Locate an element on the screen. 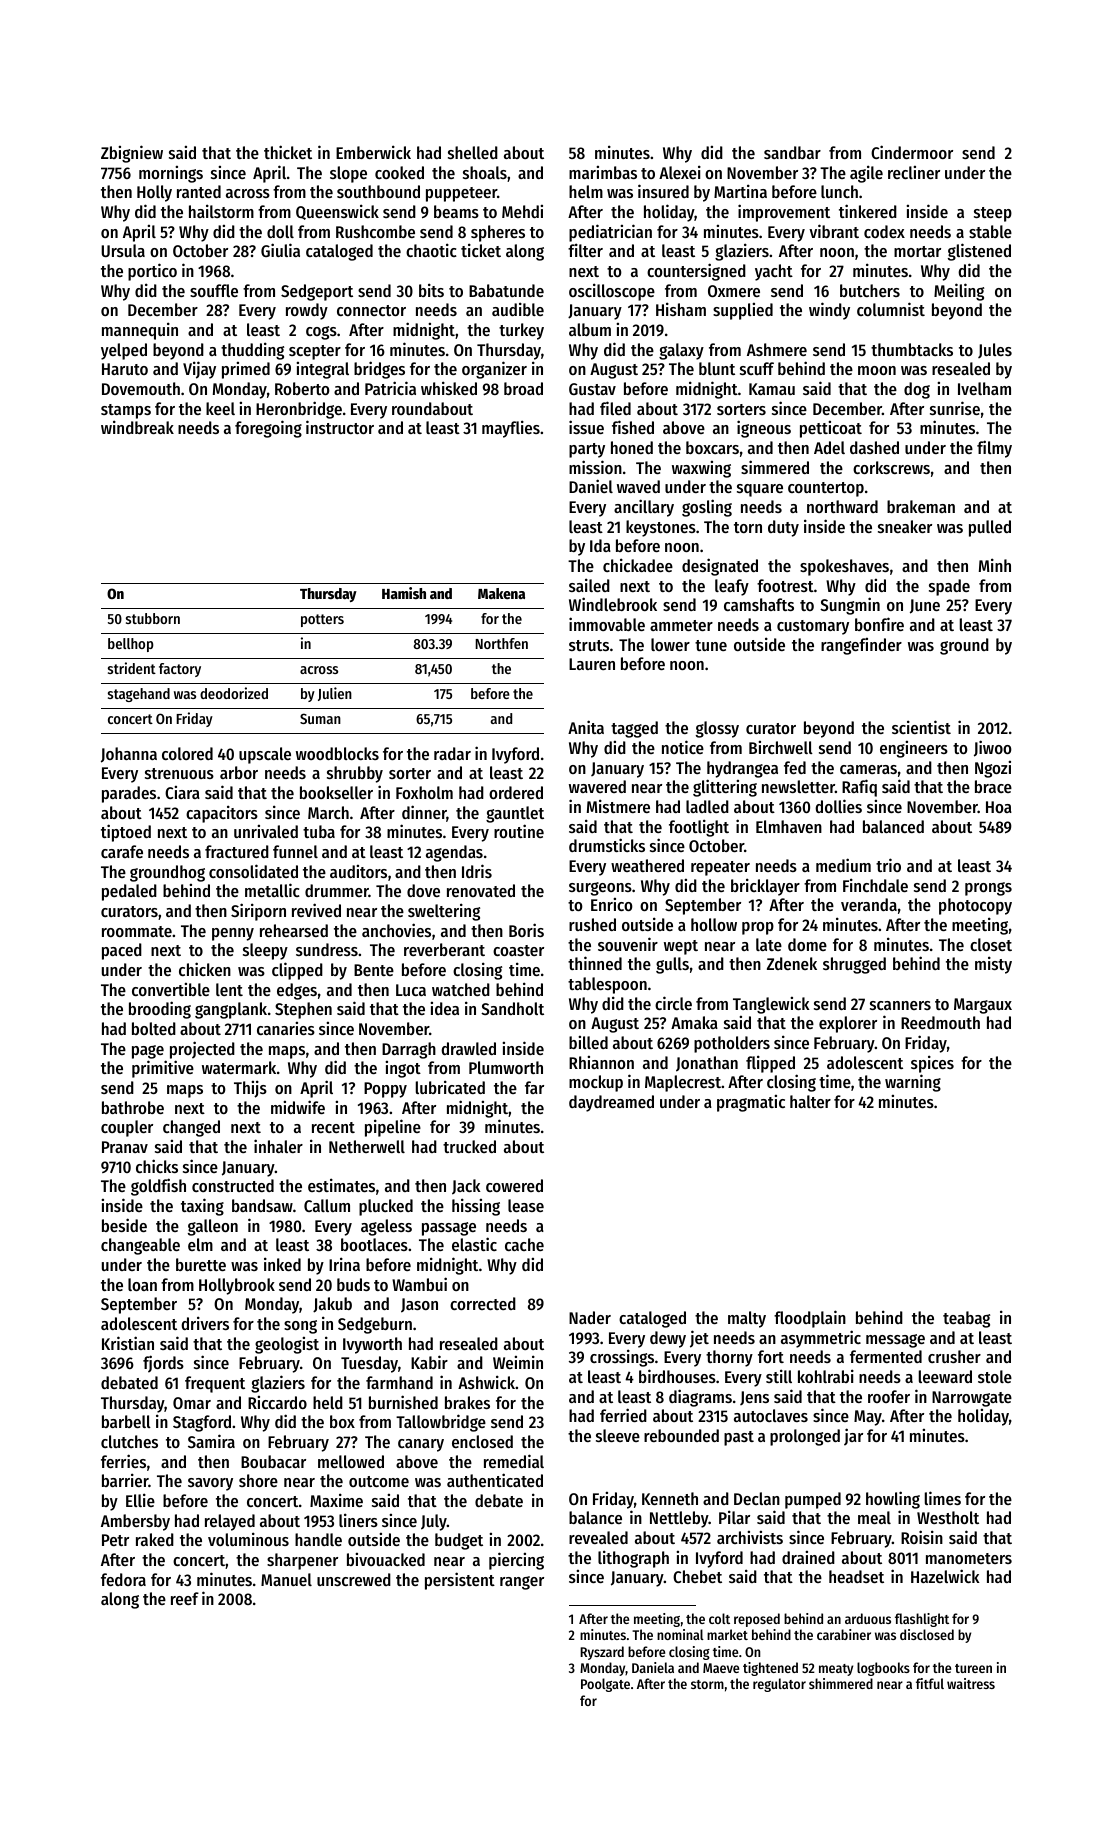  thicket is located at coordinates (288, 152).
